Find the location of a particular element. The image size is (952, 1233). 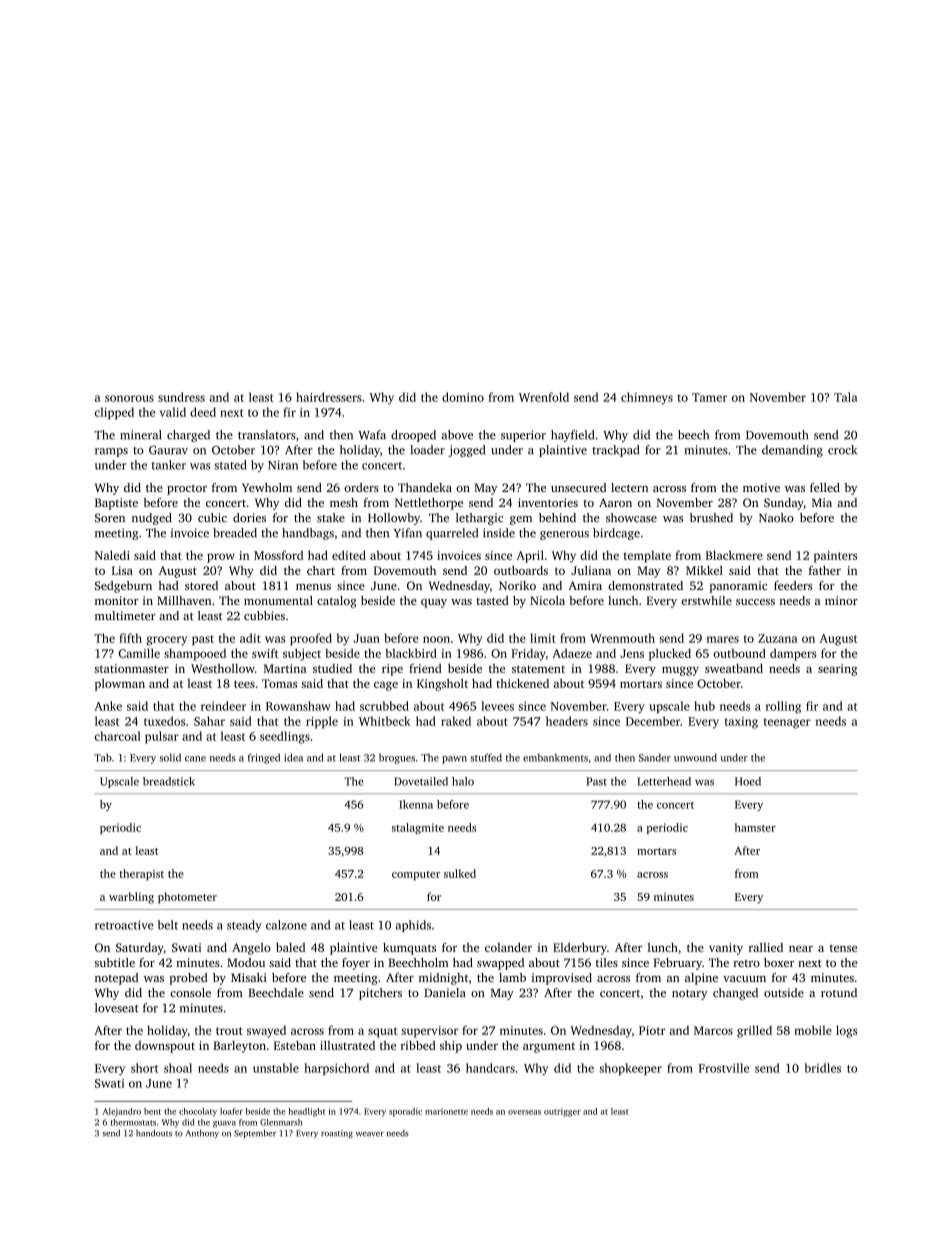

searing is located at coordinates (838, 670).
